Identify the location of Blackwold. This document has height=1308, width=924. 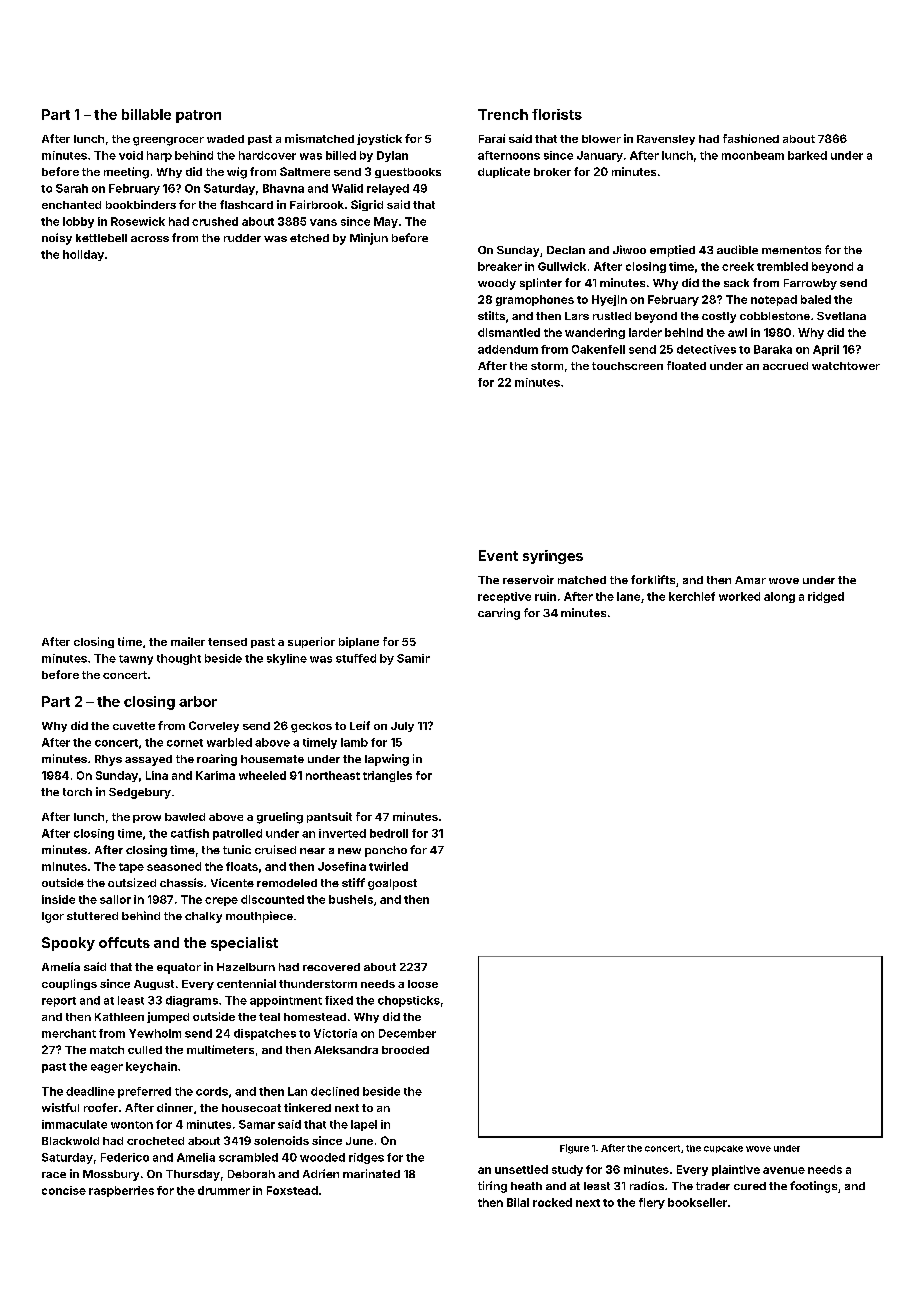
(70, 1141).
